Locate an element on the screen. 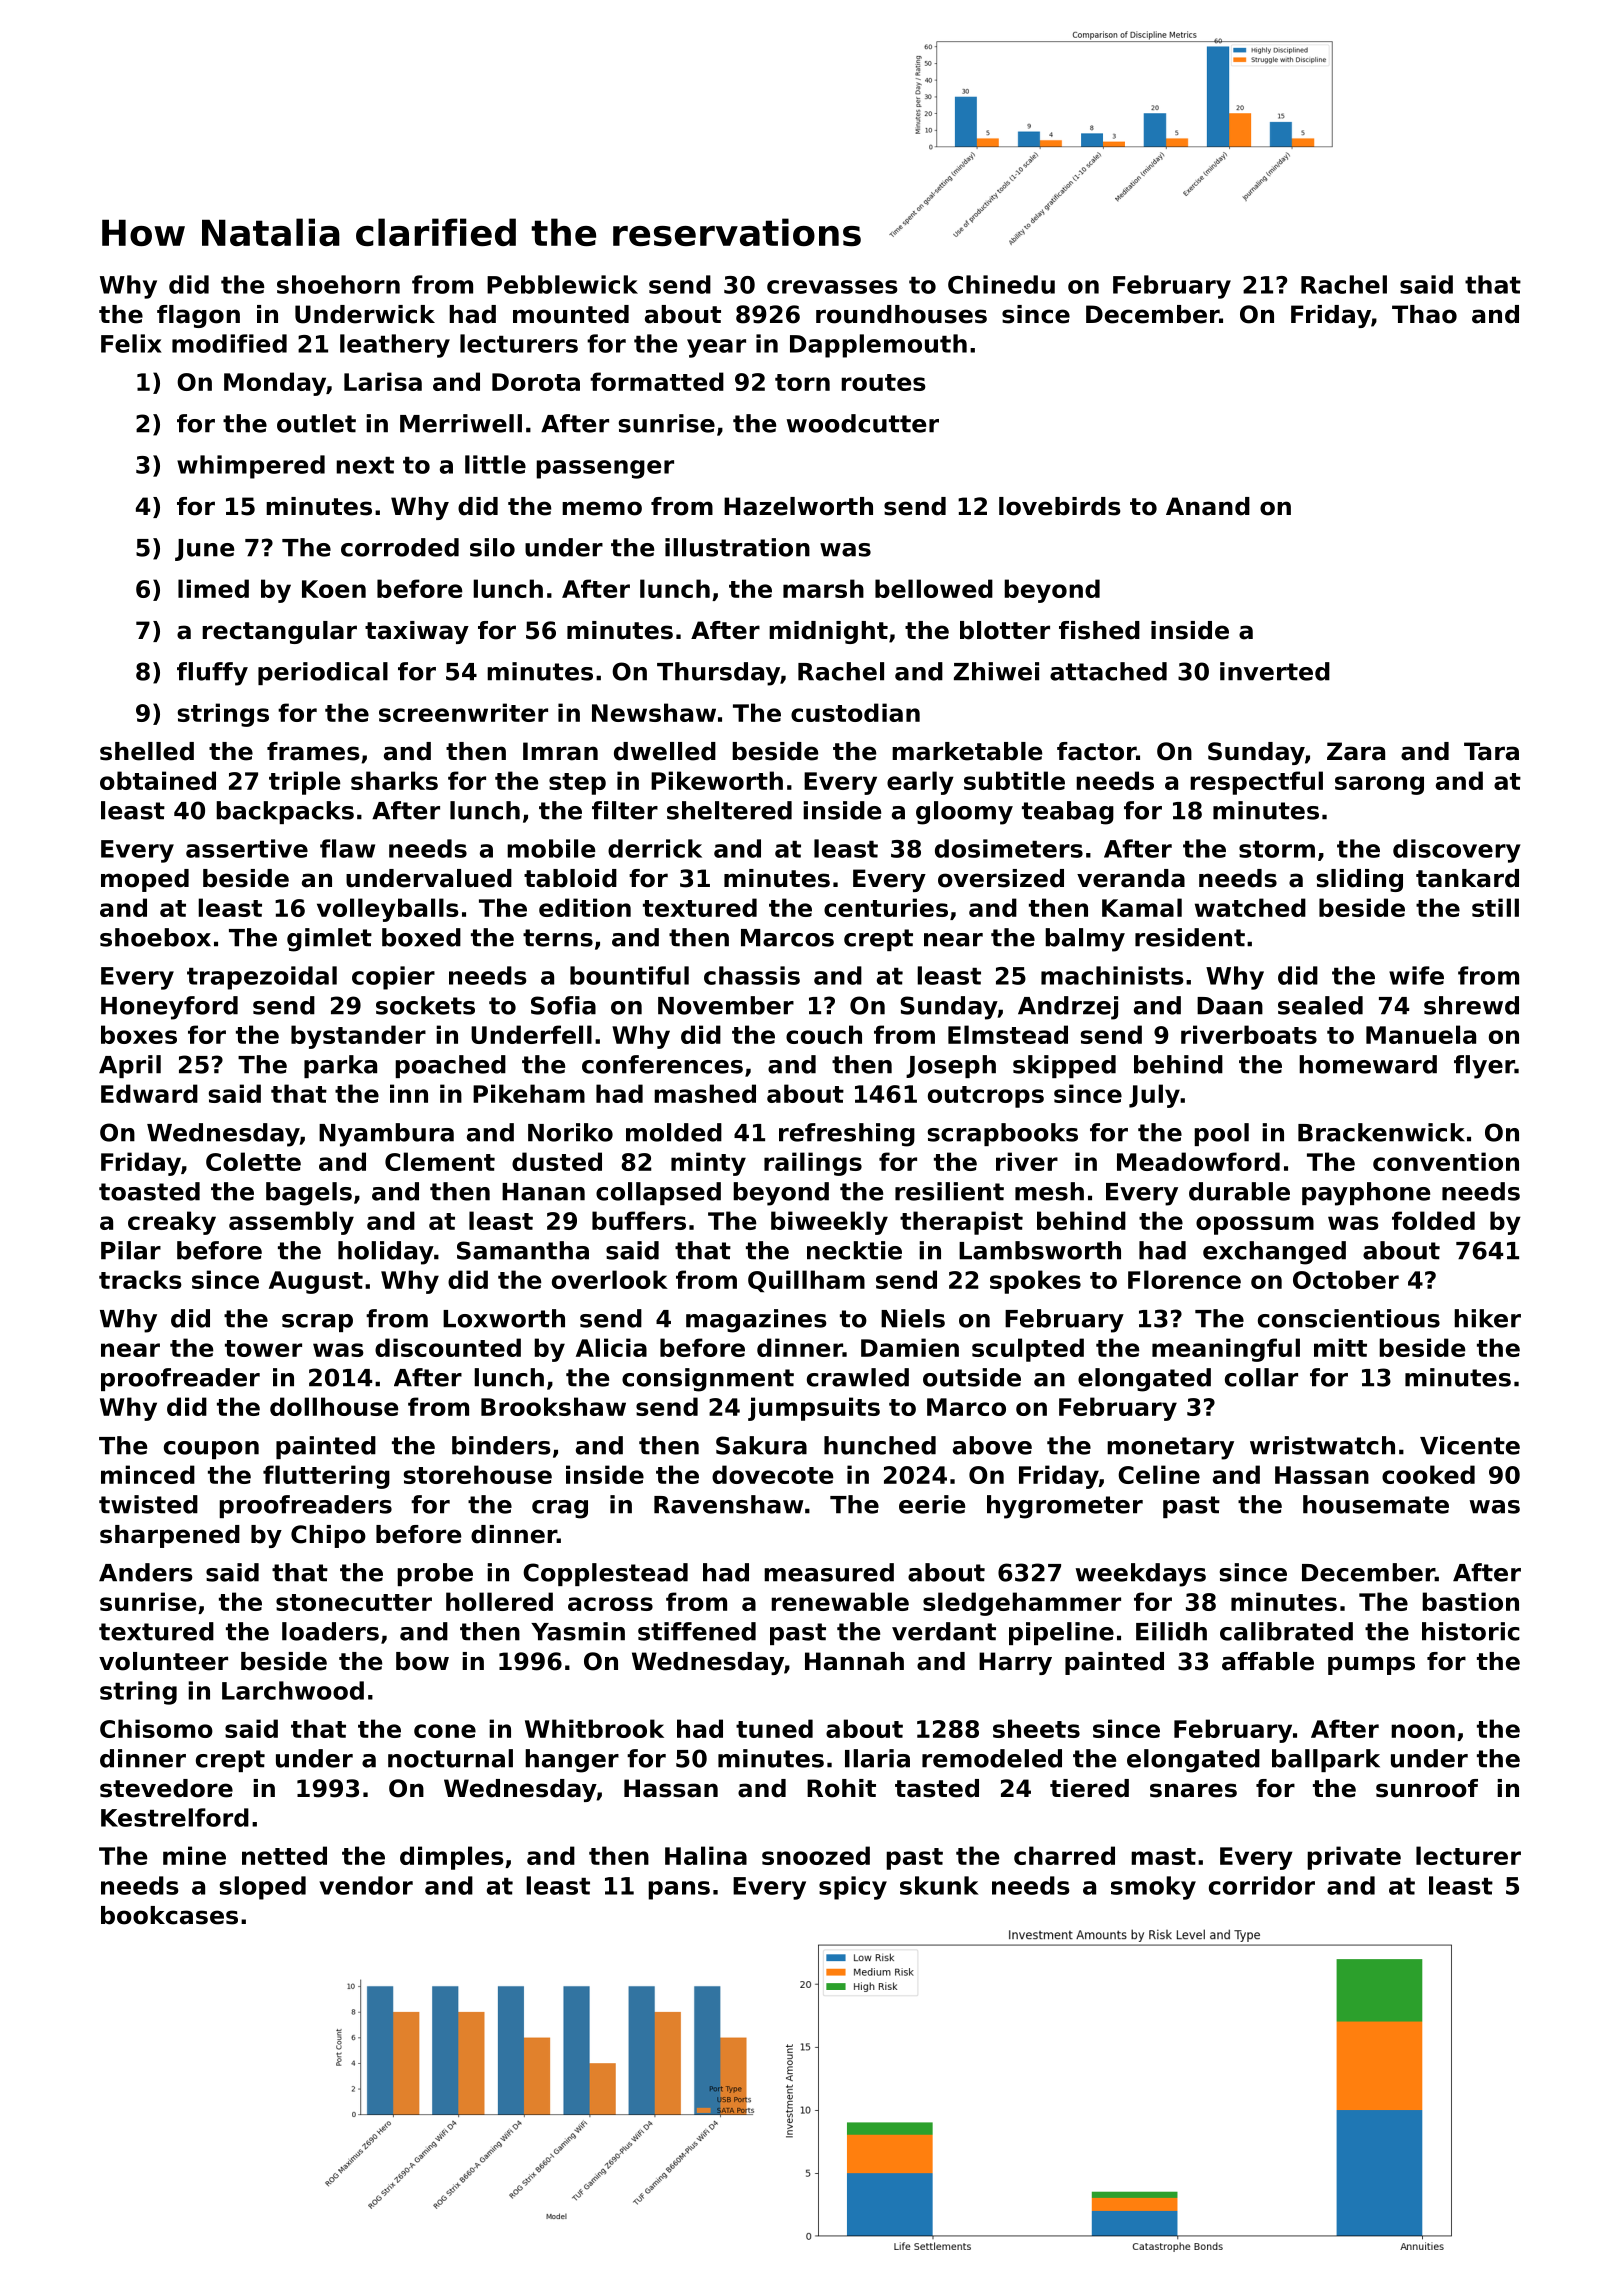 This screenshot has height=2292, width=1620. obtained is located at coordinates (158, 780).
